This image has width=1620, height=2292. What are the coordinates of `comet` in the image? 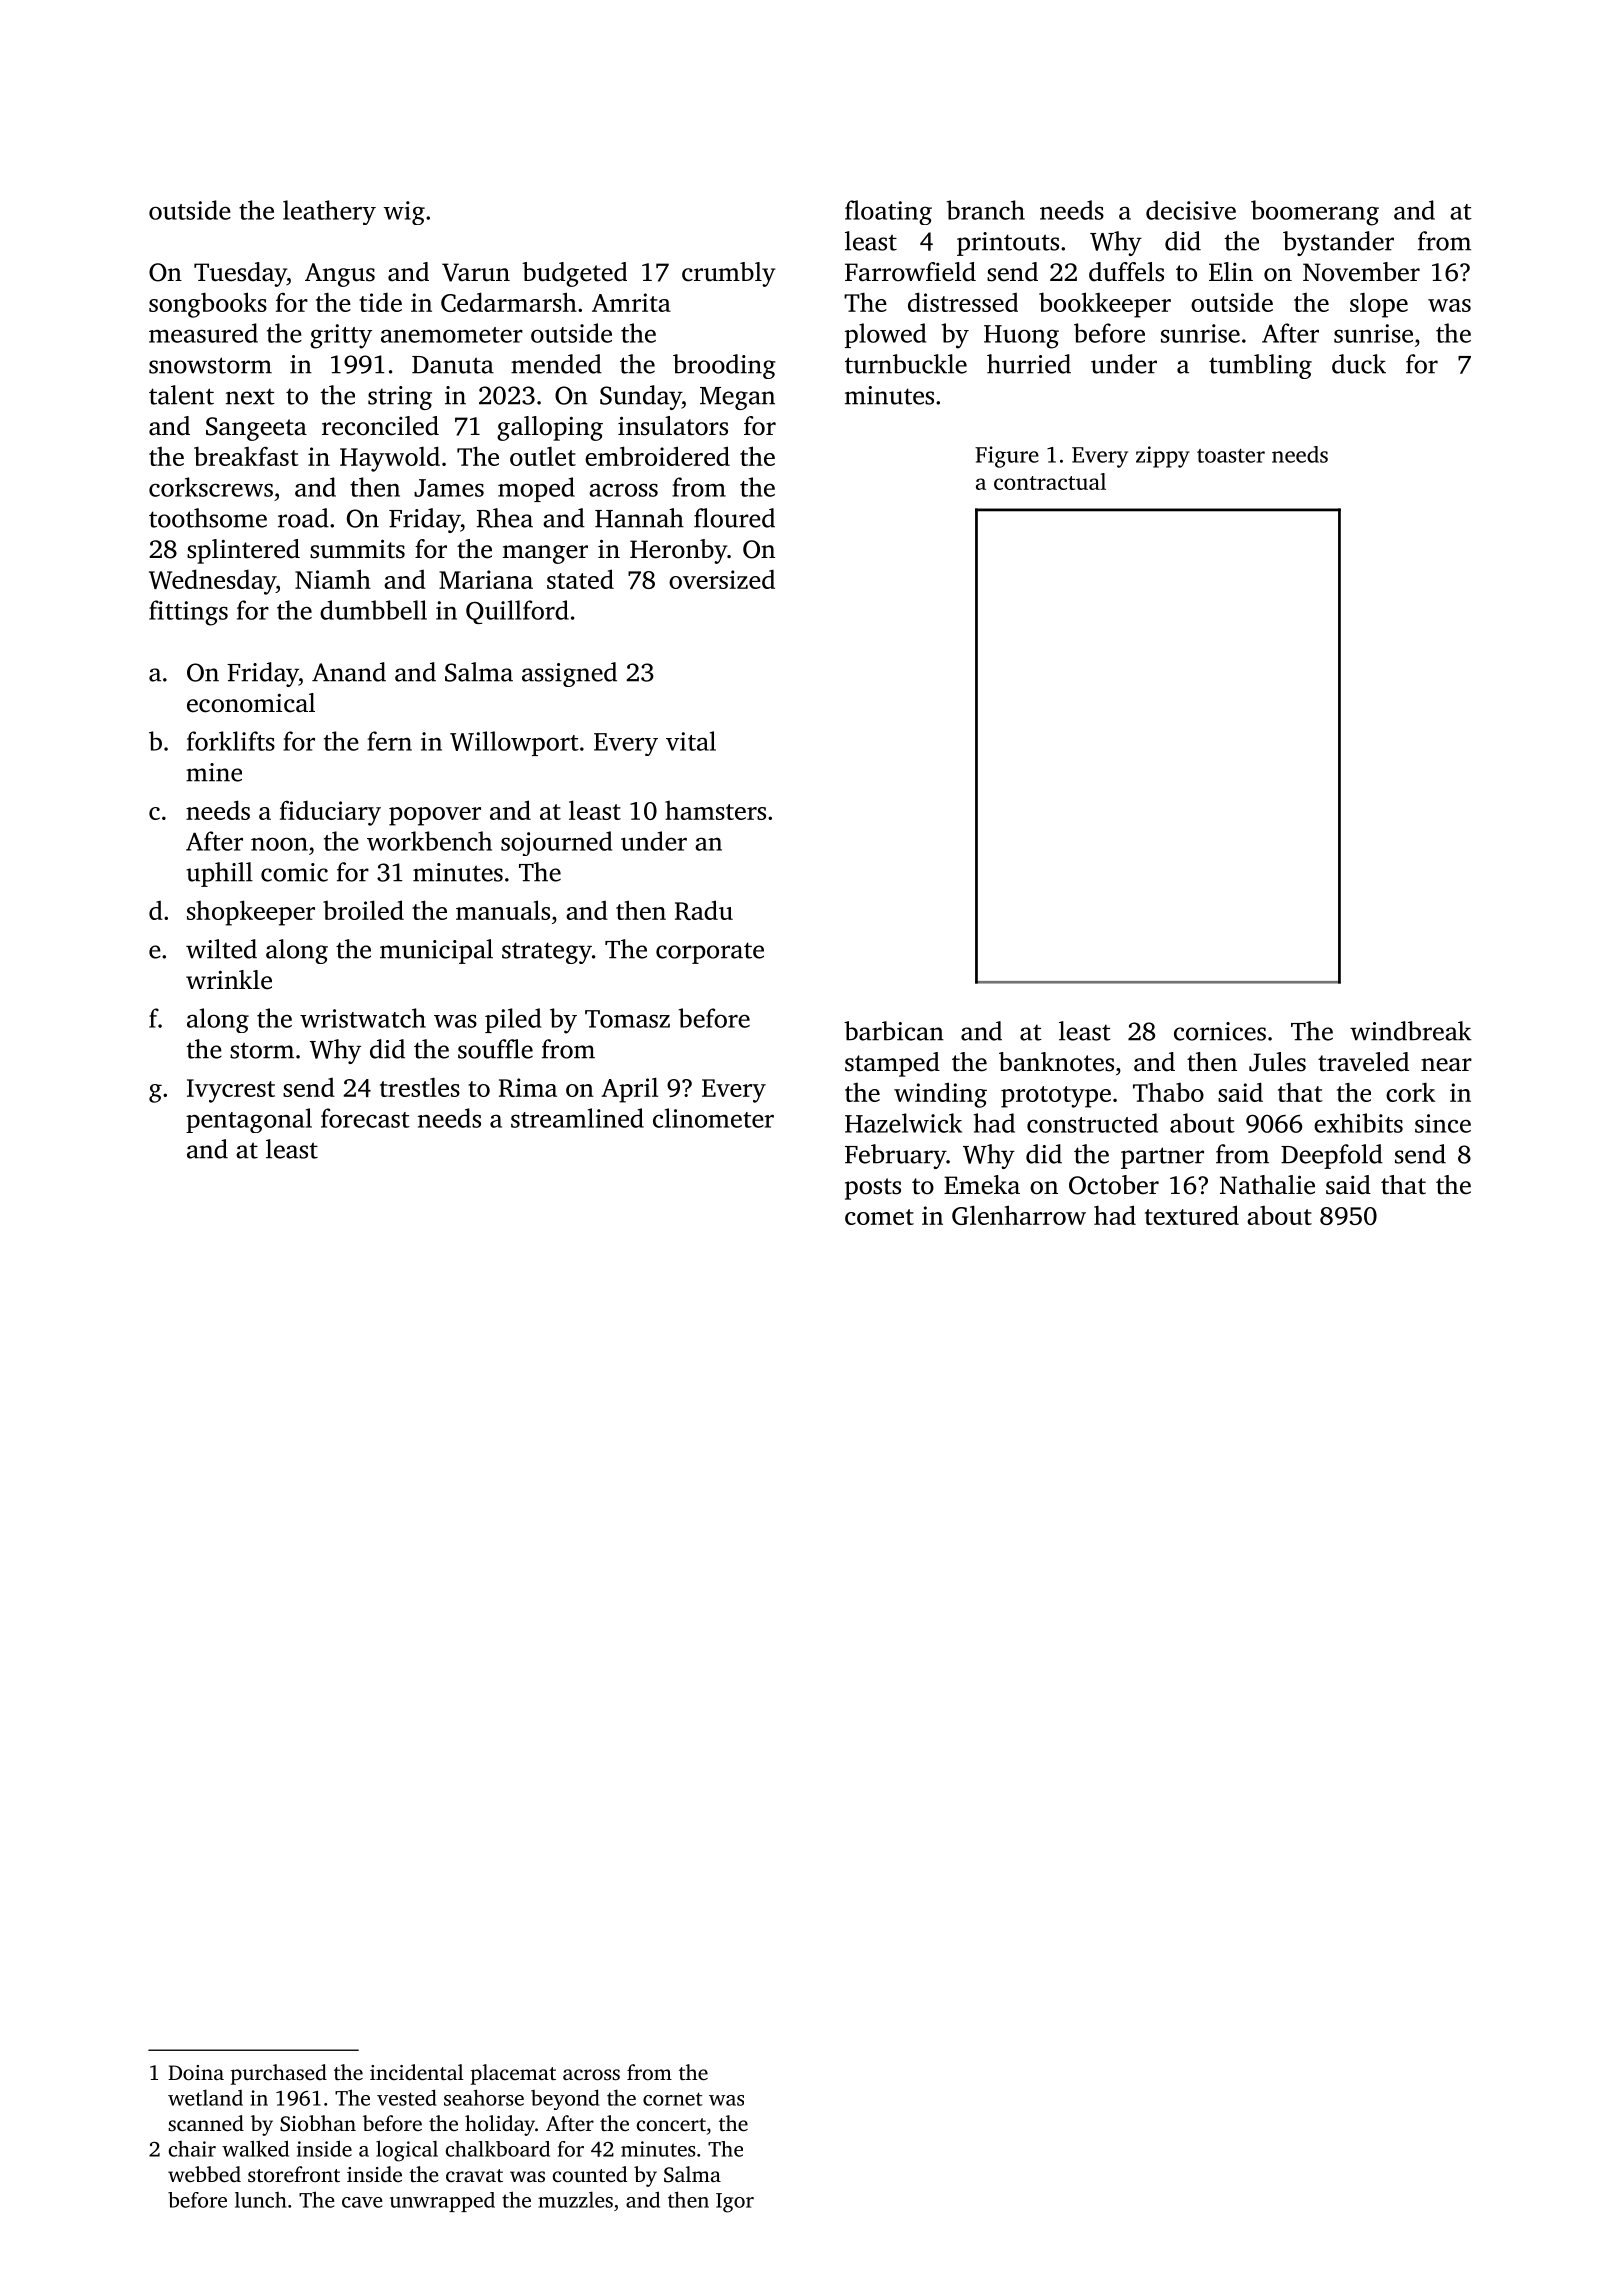 It's located at (879, 1217).
